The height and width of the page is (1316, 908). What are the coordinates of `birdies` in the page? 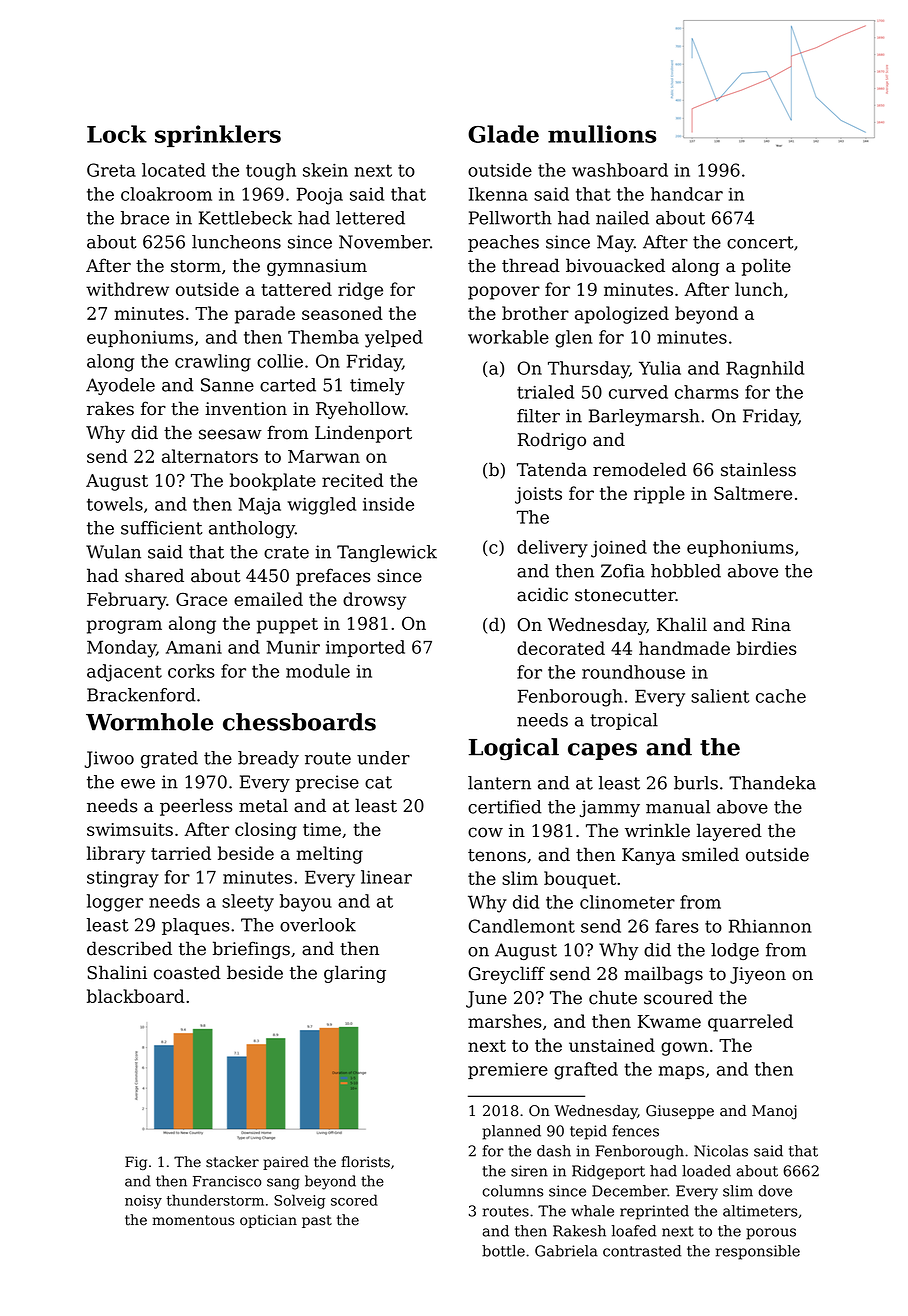 It's located at (767, 648).
